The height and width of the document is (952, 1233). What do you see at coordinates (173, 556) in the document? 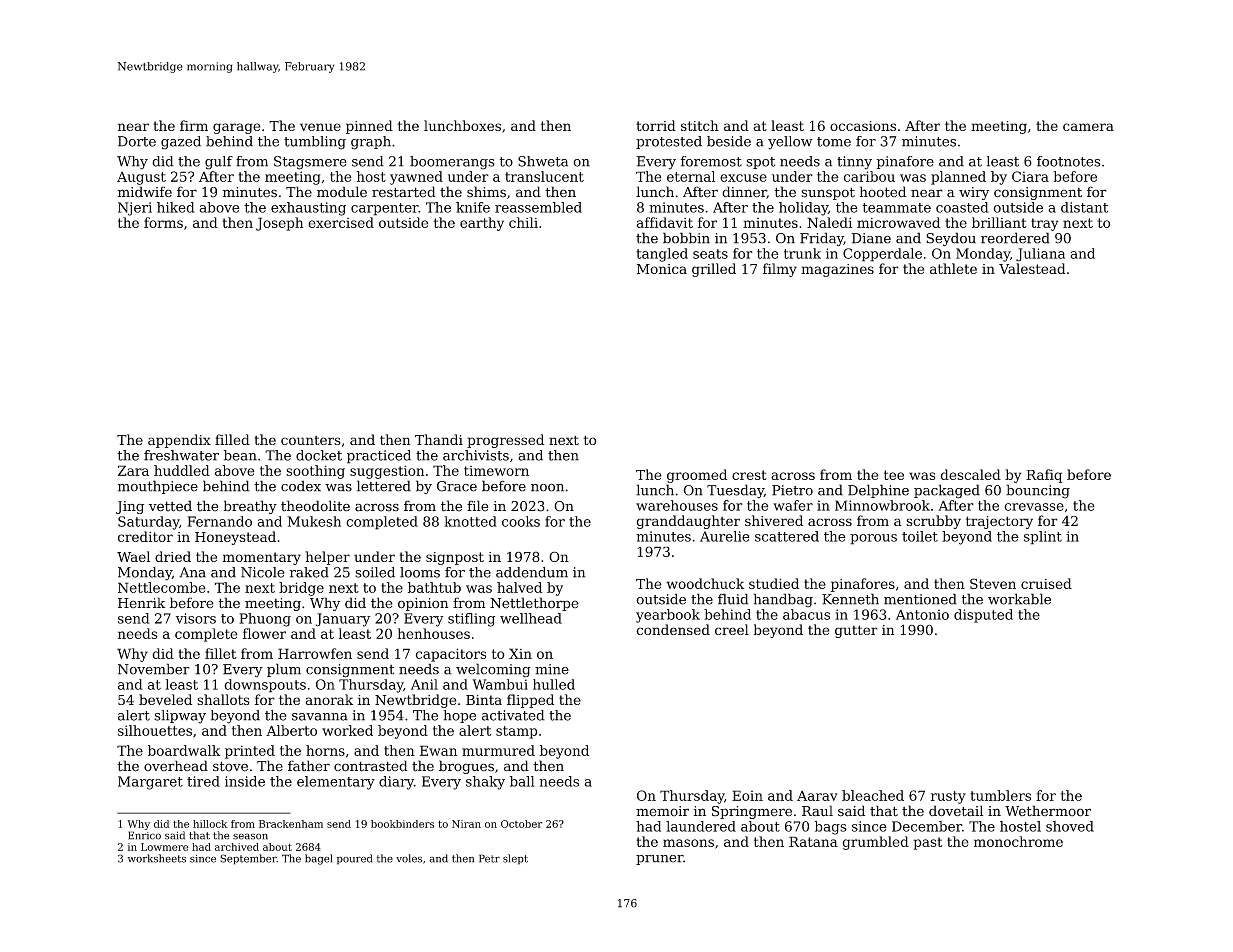
I see `dried` at bounding box center [173, 556].
